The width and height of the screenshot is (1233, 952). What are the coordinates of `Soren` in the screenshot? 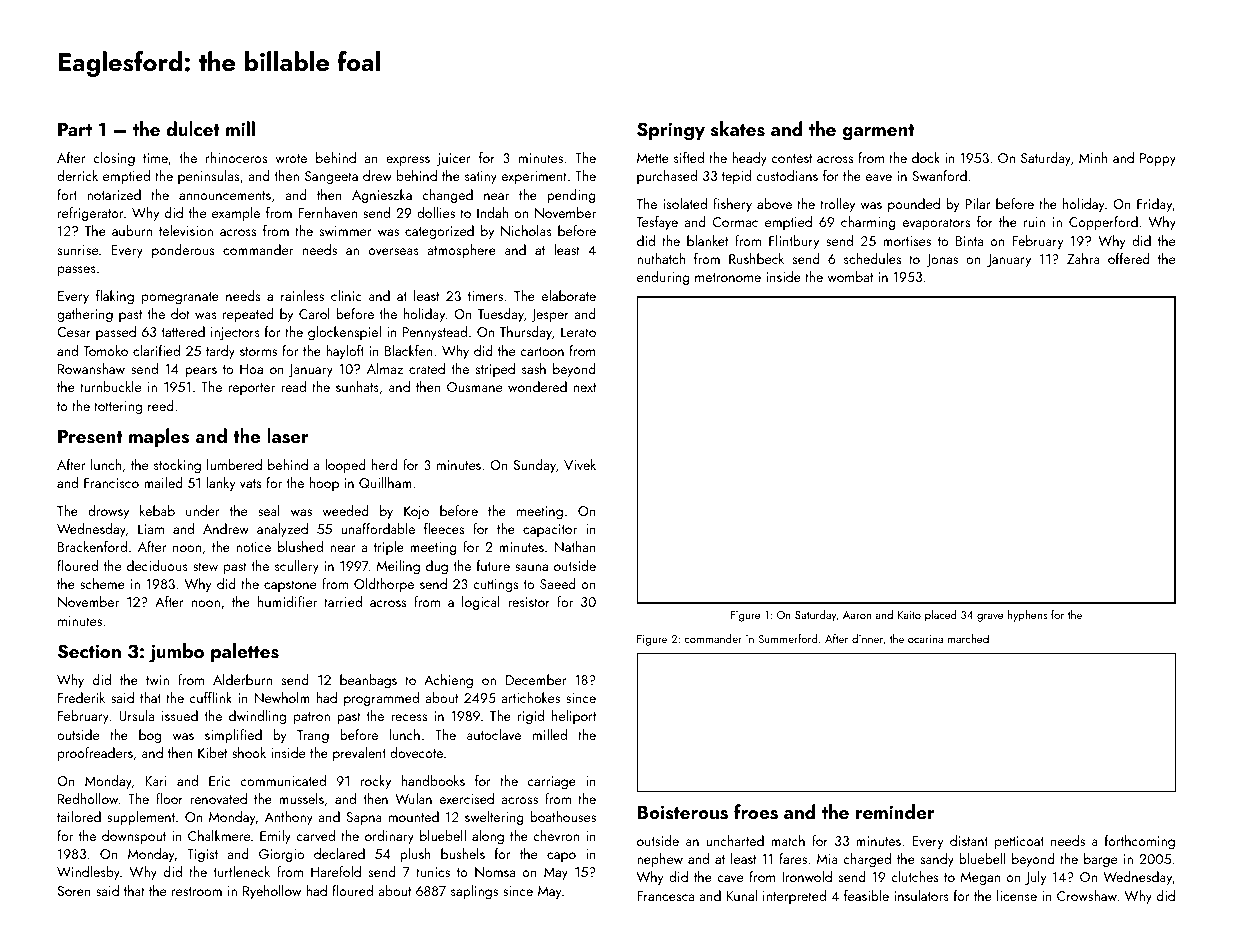 It's located at (74, 891).
